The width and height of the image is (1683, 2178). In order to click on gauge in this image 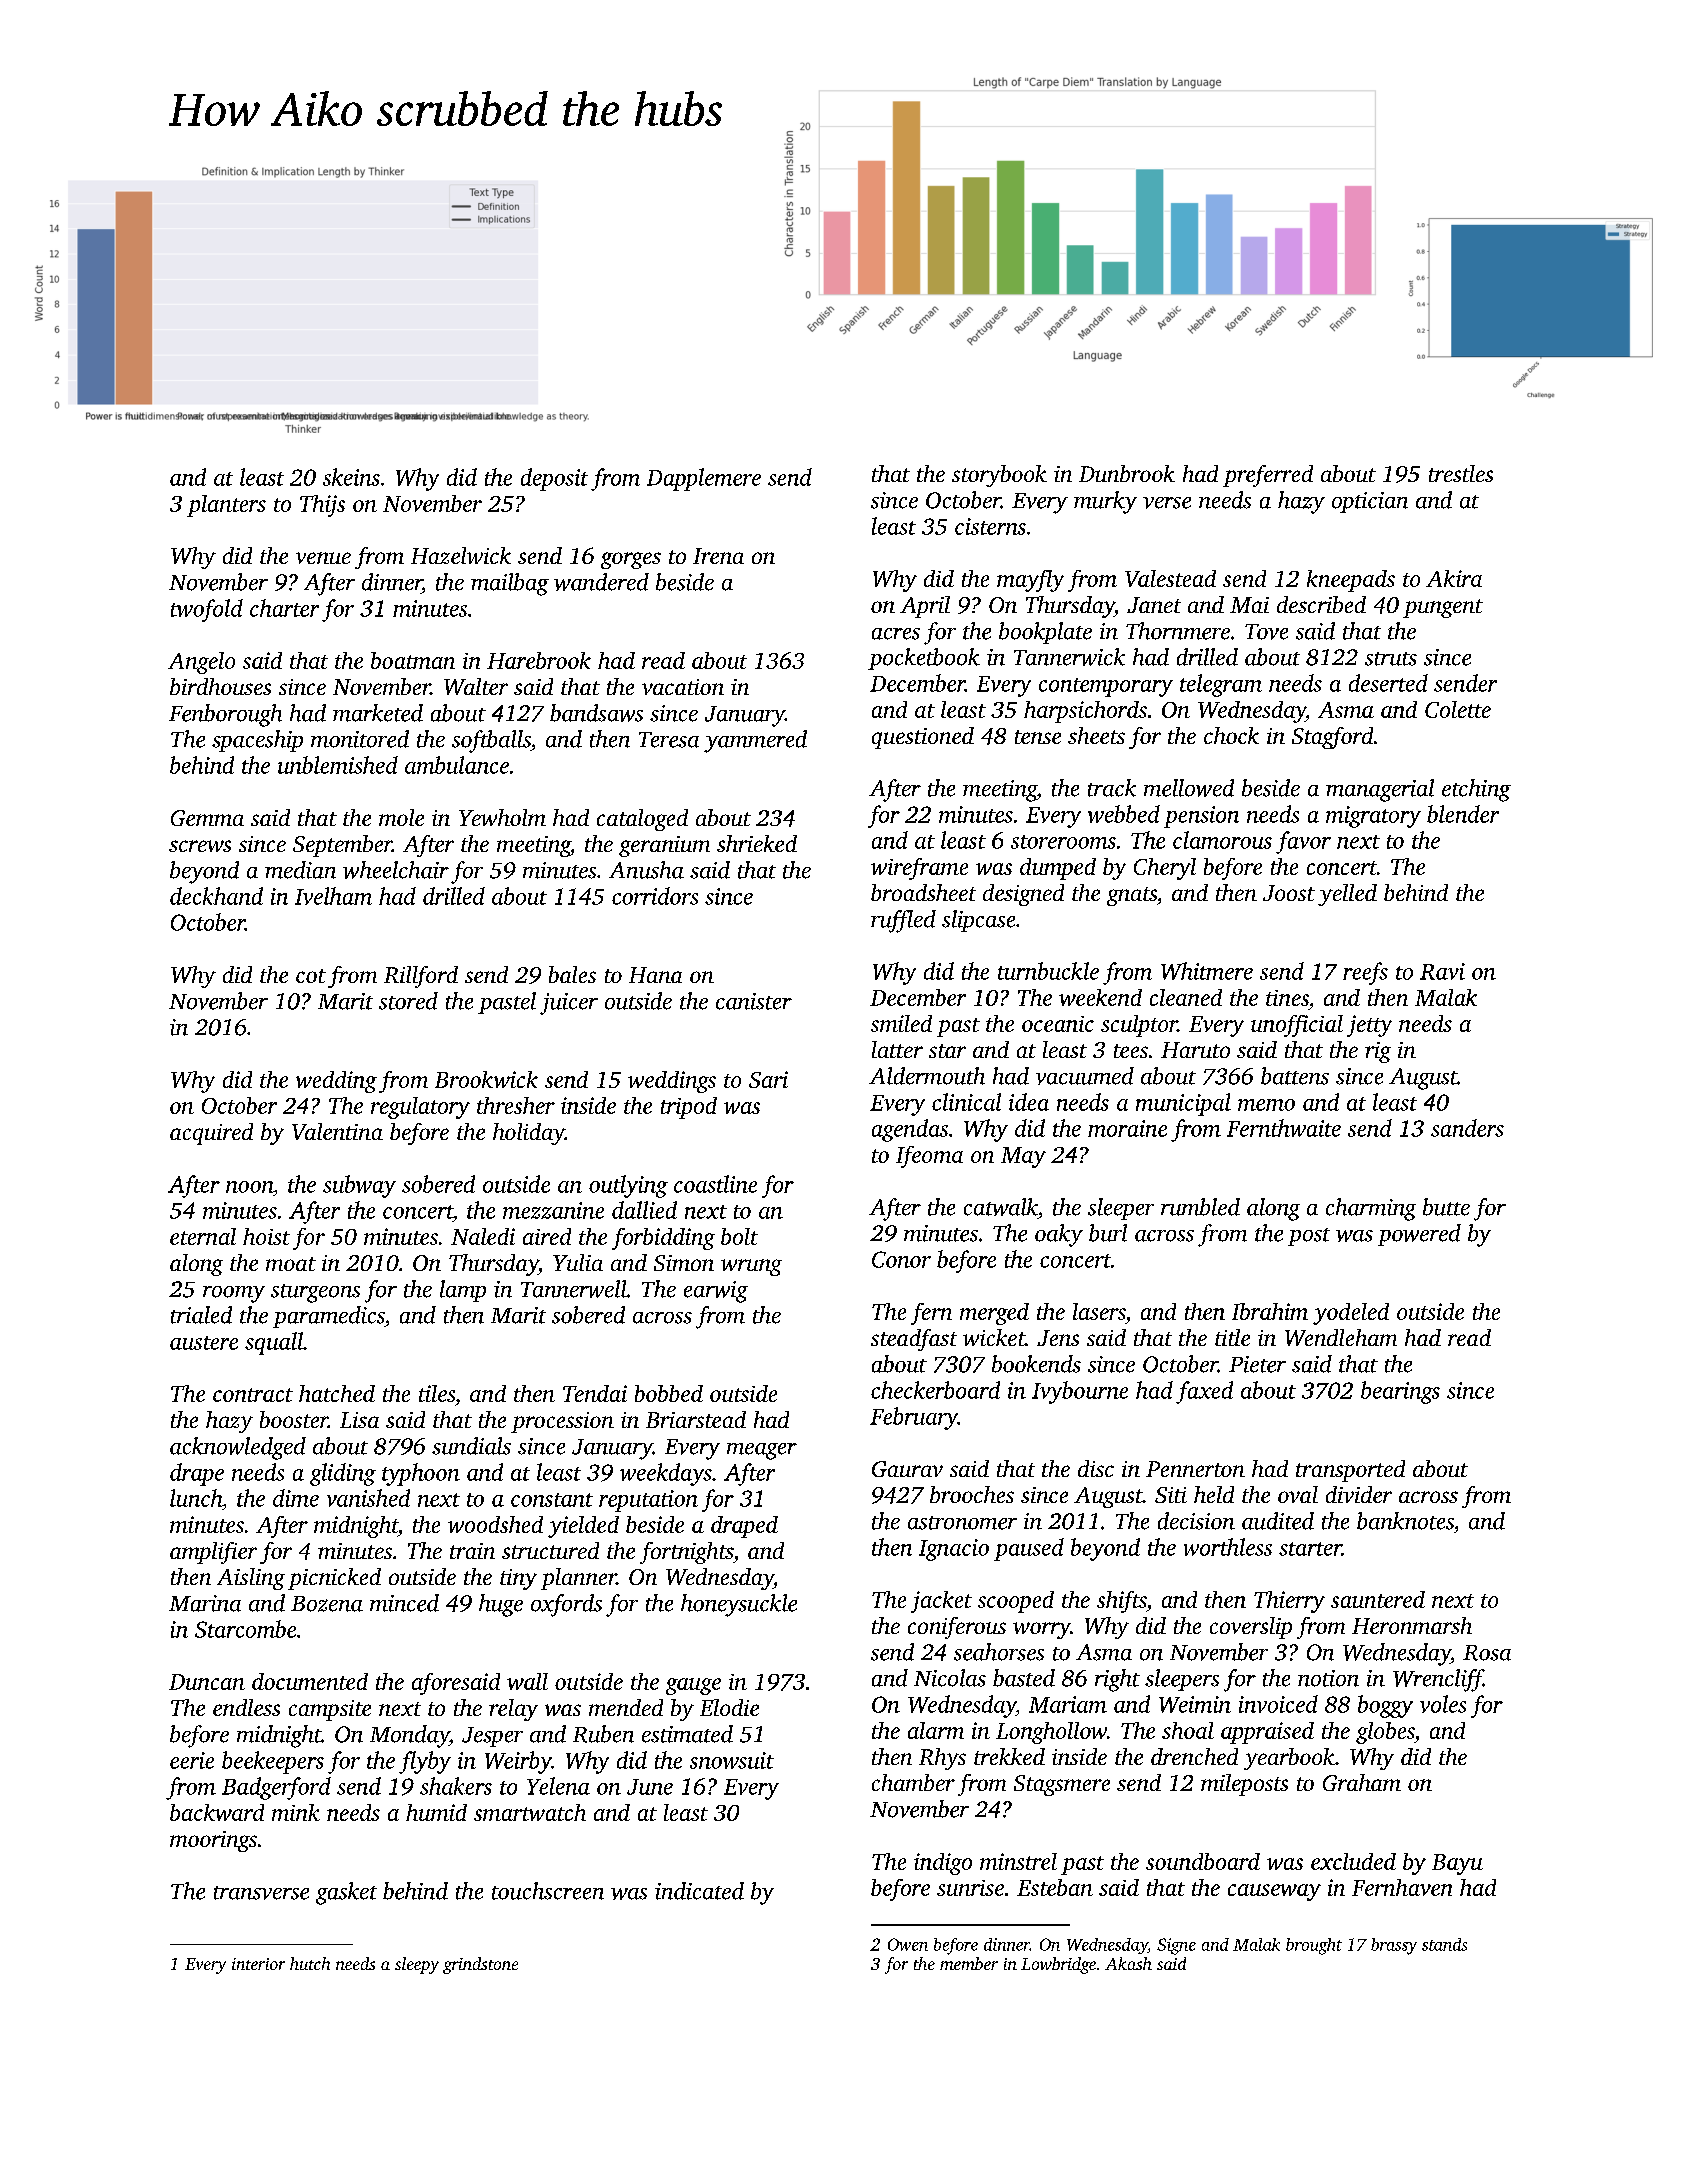, I will do `click(693, 1686)`.
